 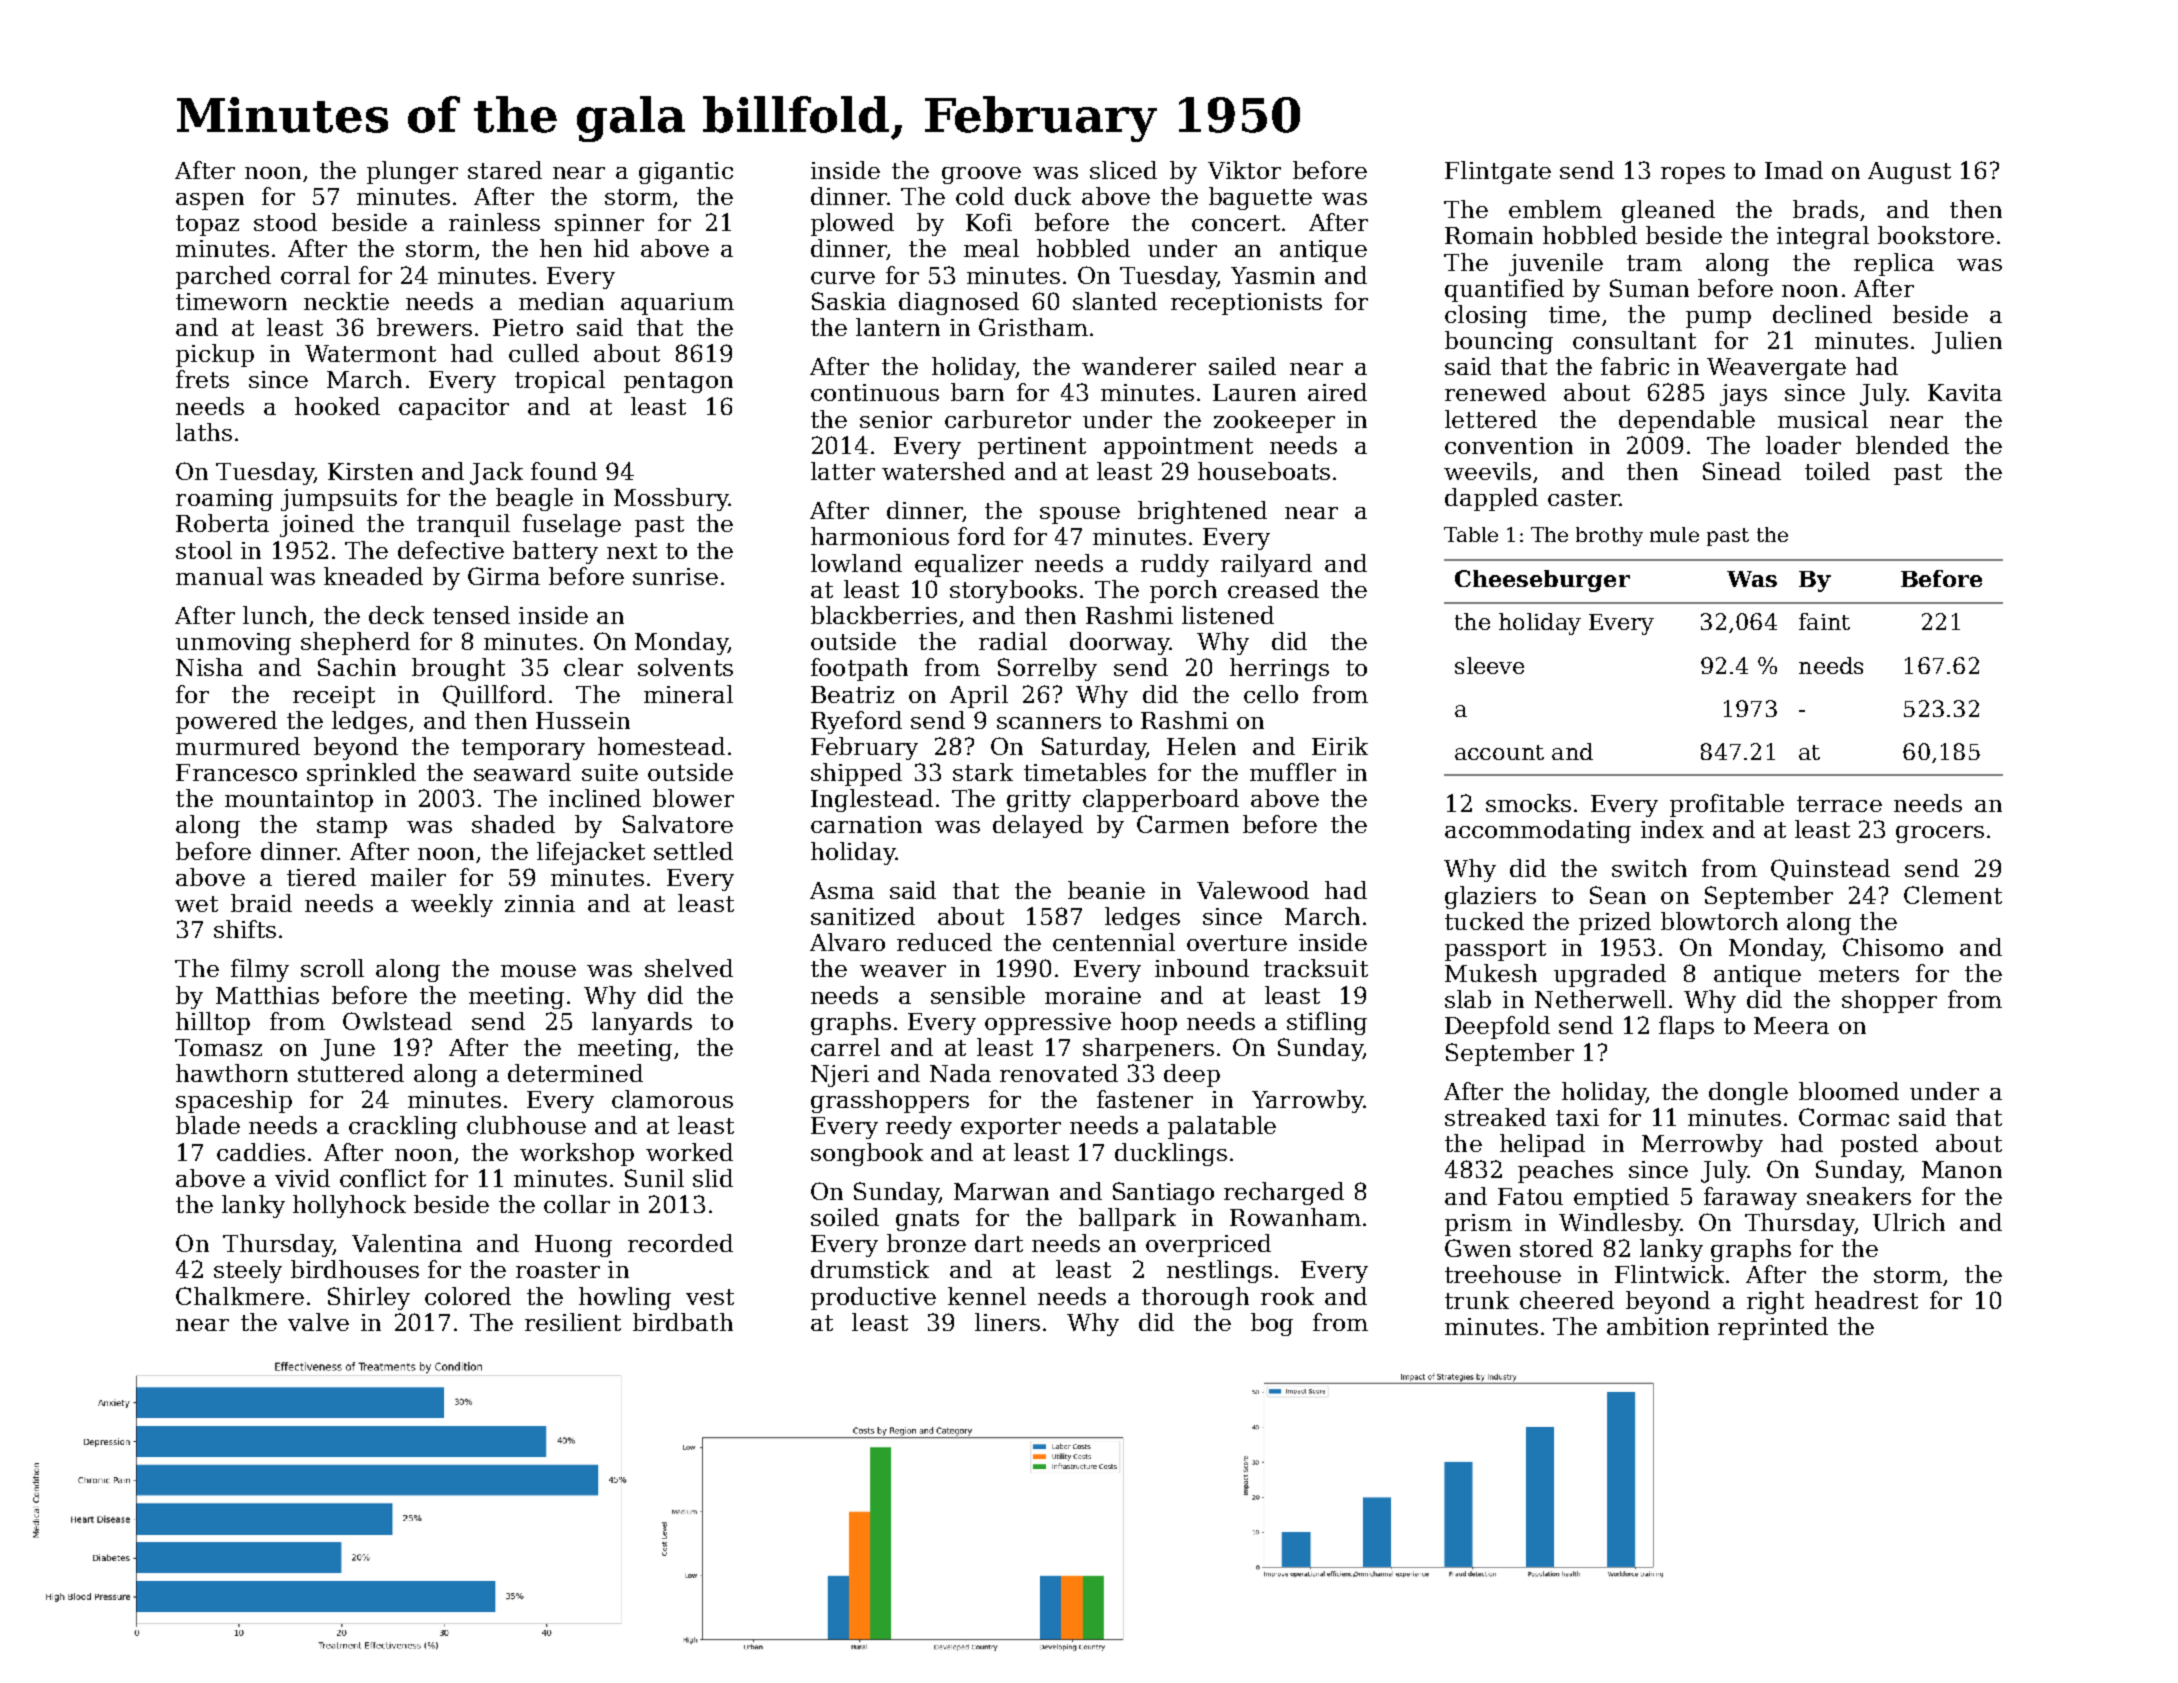 What do you see at coordinates (1244, 170) in the screenshot?
I see `Viktor` at bounding box center [1244, 170].
